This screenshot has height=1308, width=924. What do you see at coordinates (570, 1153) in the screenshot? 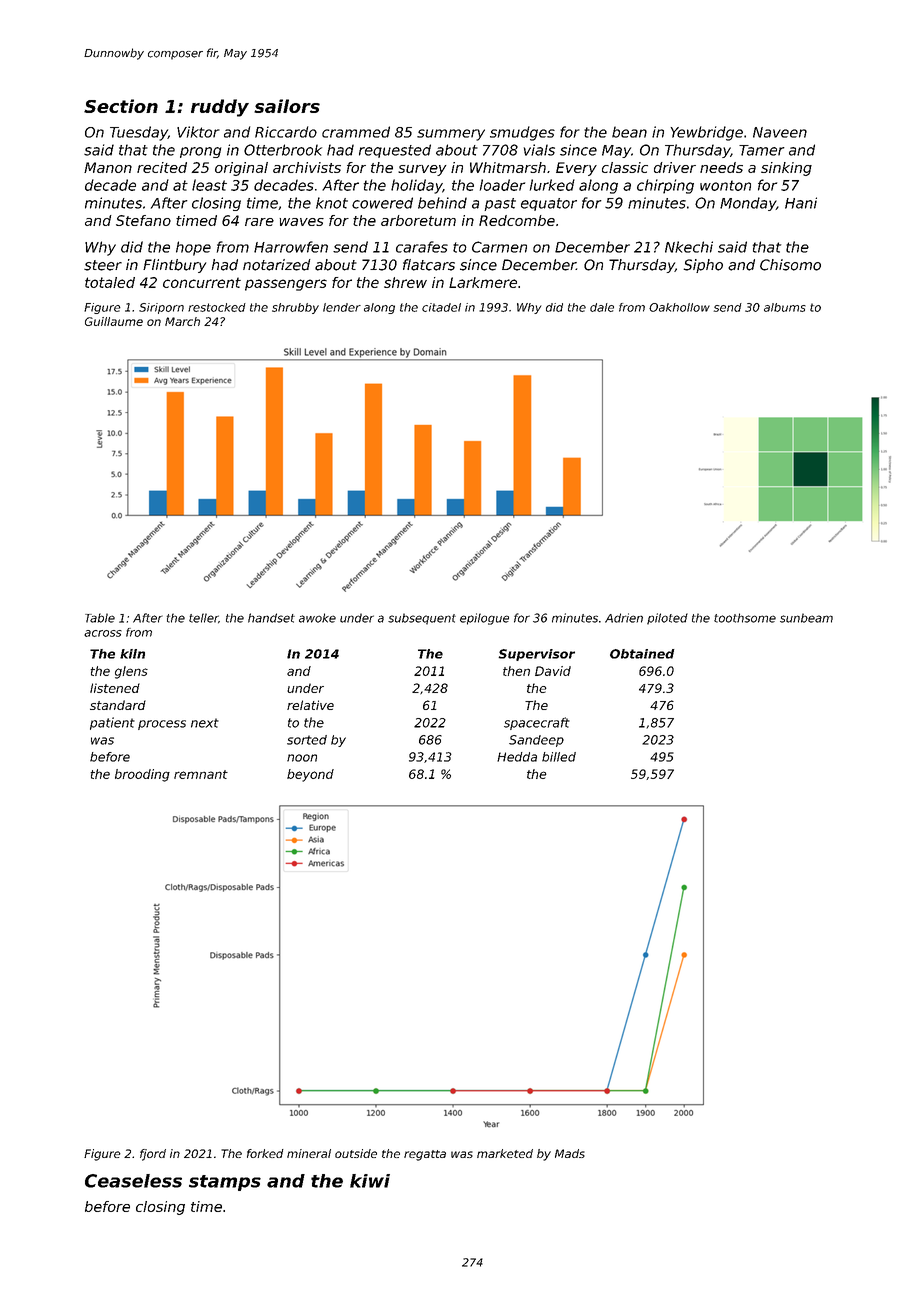
I see `Mads` at bounding box center [570, 1153].
